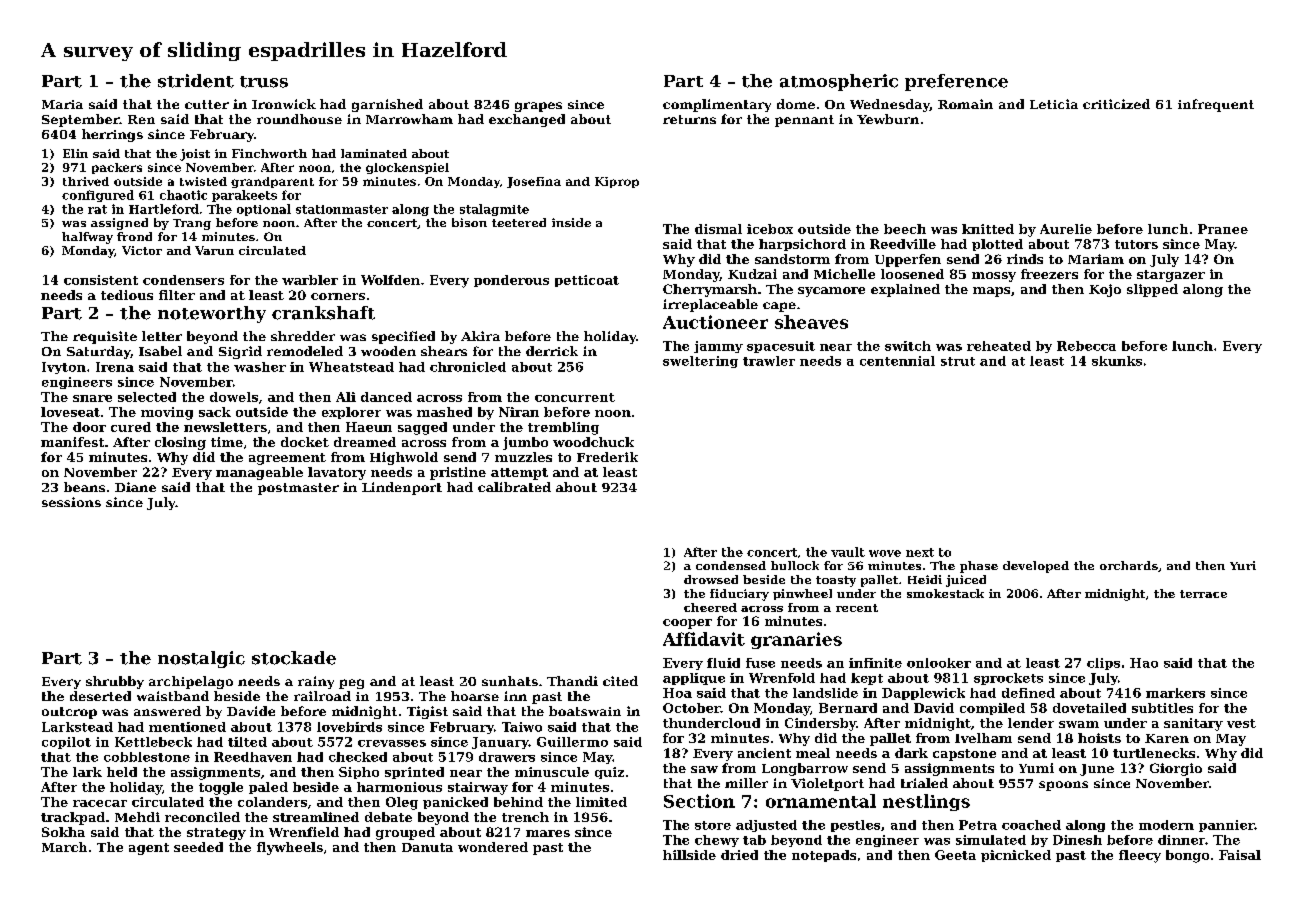 This screenshot has width=1308, height=924. I want to click on Haeun, so click(369, 427).
